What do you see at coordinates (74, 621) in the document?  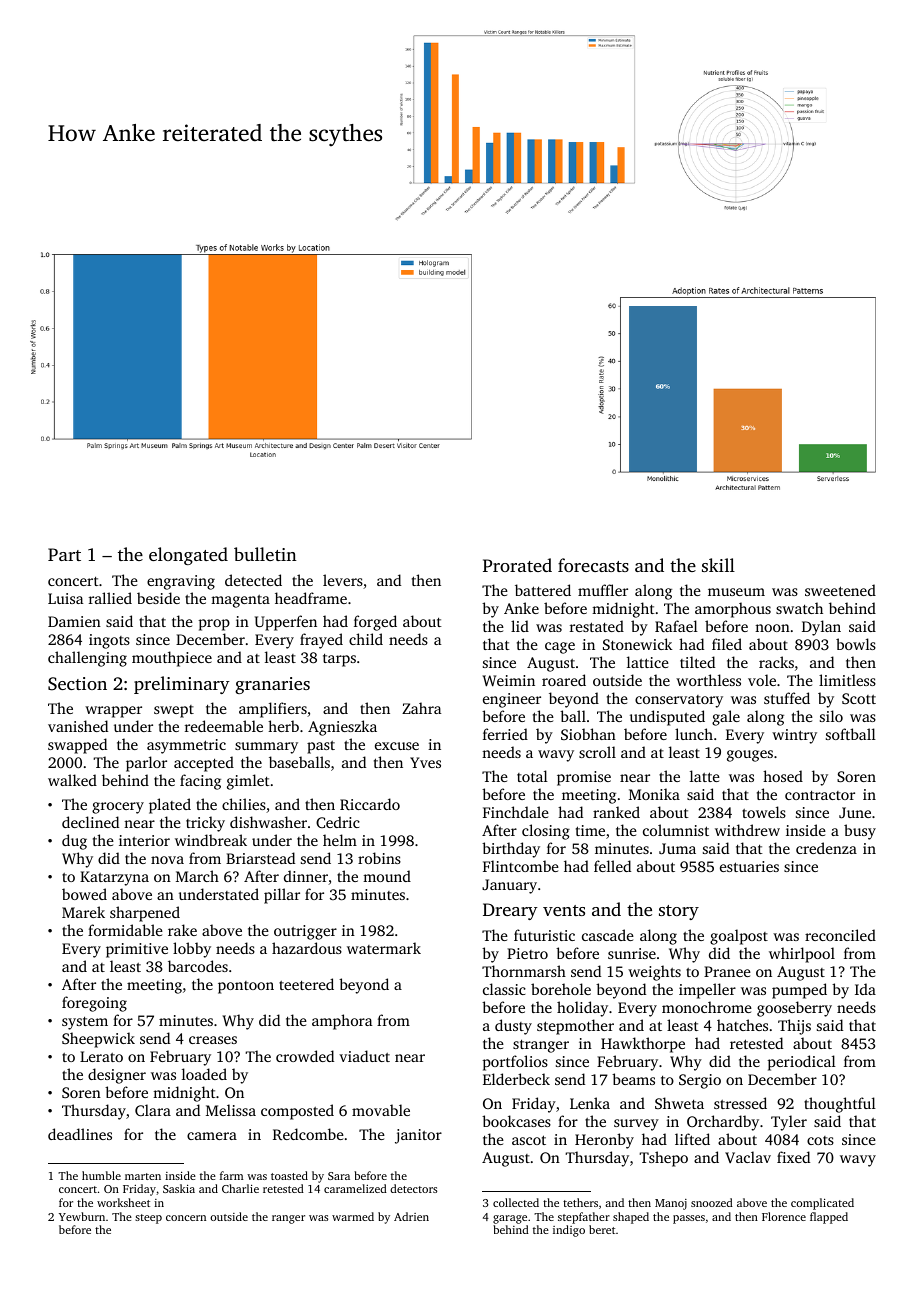 I see `Damien` at bounding box center [74, 621].
